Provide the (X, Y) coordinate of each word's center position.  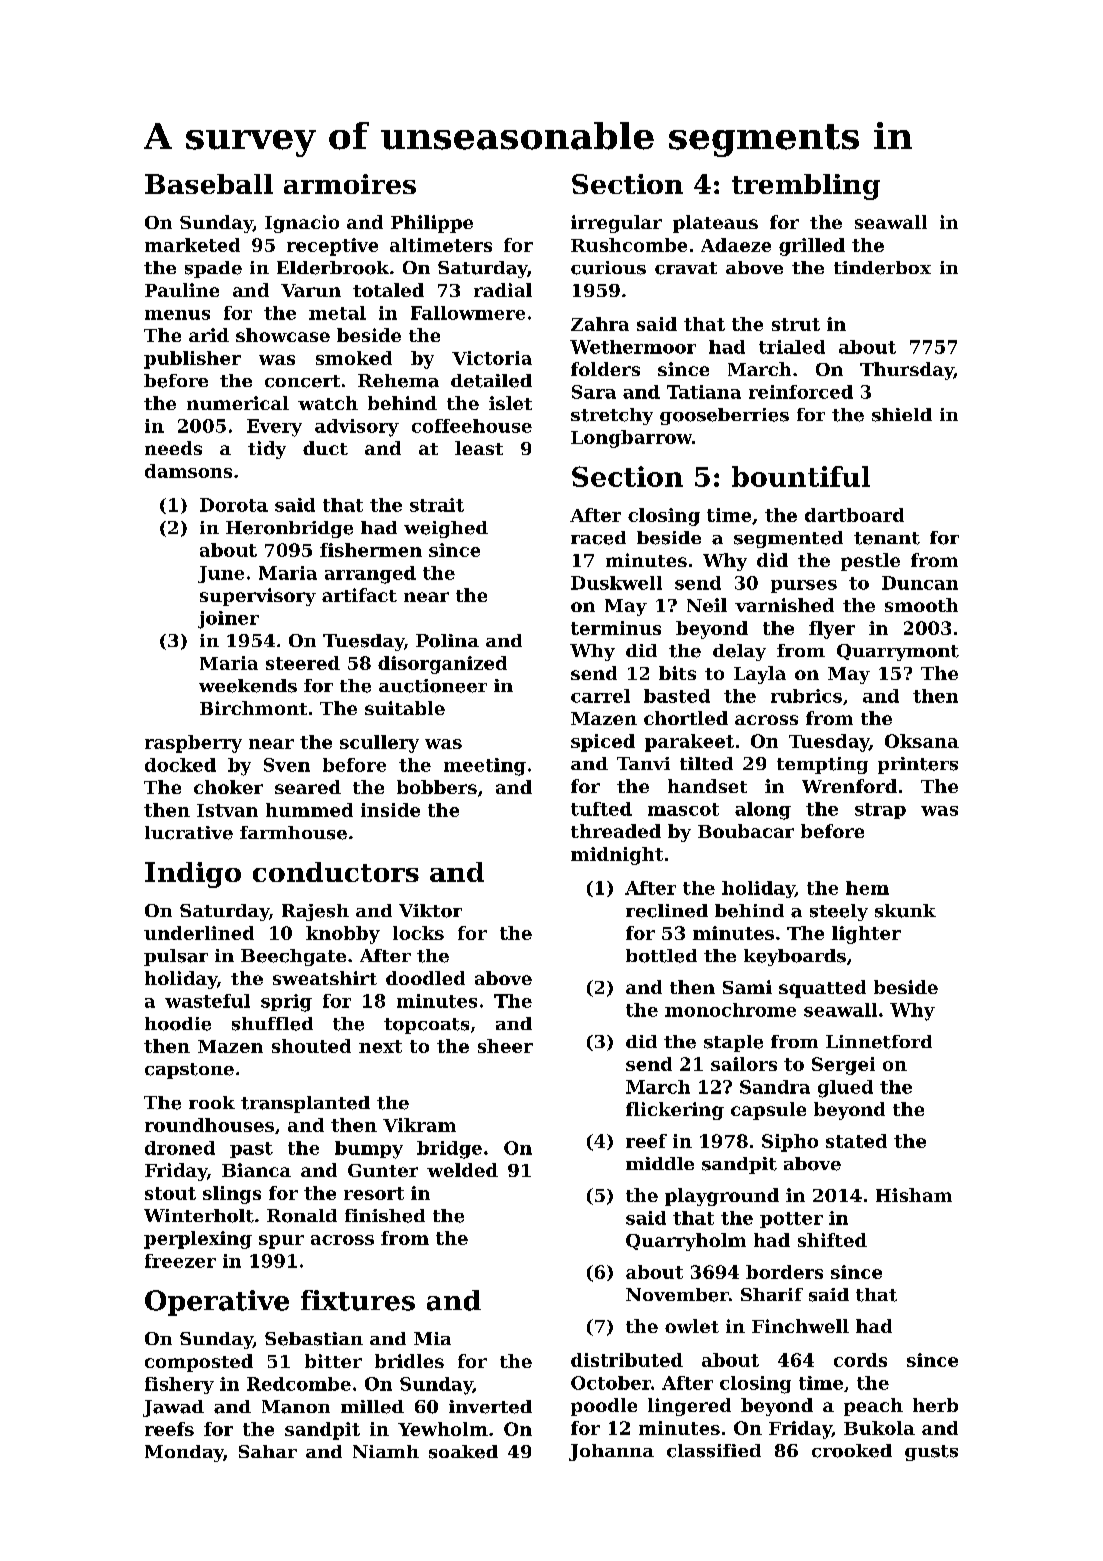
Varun (311, 290)
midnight (617, 856)
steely (839, 912)
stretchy (612, 416)
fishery (179, 1385)
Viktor (430, 911)
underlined (199, 933)
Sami (747, 987)
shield (902, 415)
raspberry (193, 744)
